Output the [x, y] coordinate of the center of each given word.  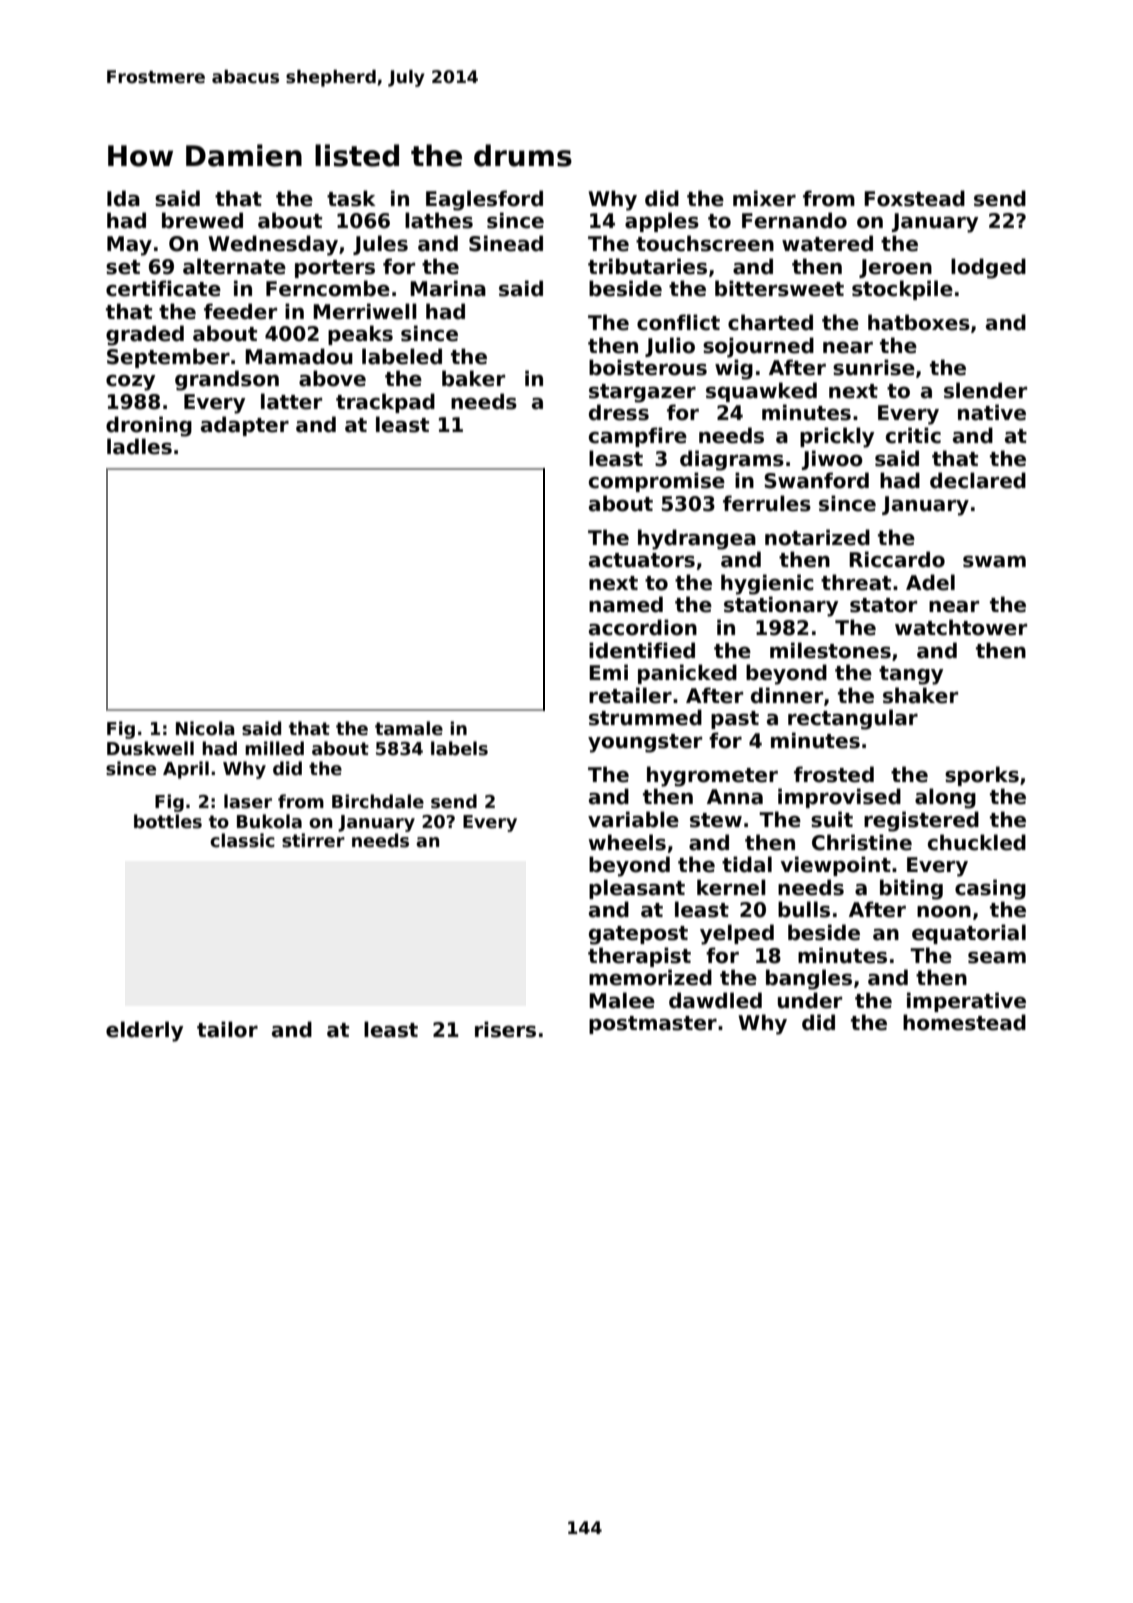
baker [473, 378]
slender [985, 390]
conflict [678, 322]
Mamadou [299, 356]
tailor [227, 1029]
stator [883, 605]
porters [335, 269]
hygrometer [712, 776]
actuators [642, 560]
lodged [988, 268]
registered [921, 821]
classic [242, 840]
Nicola [205, 728]
